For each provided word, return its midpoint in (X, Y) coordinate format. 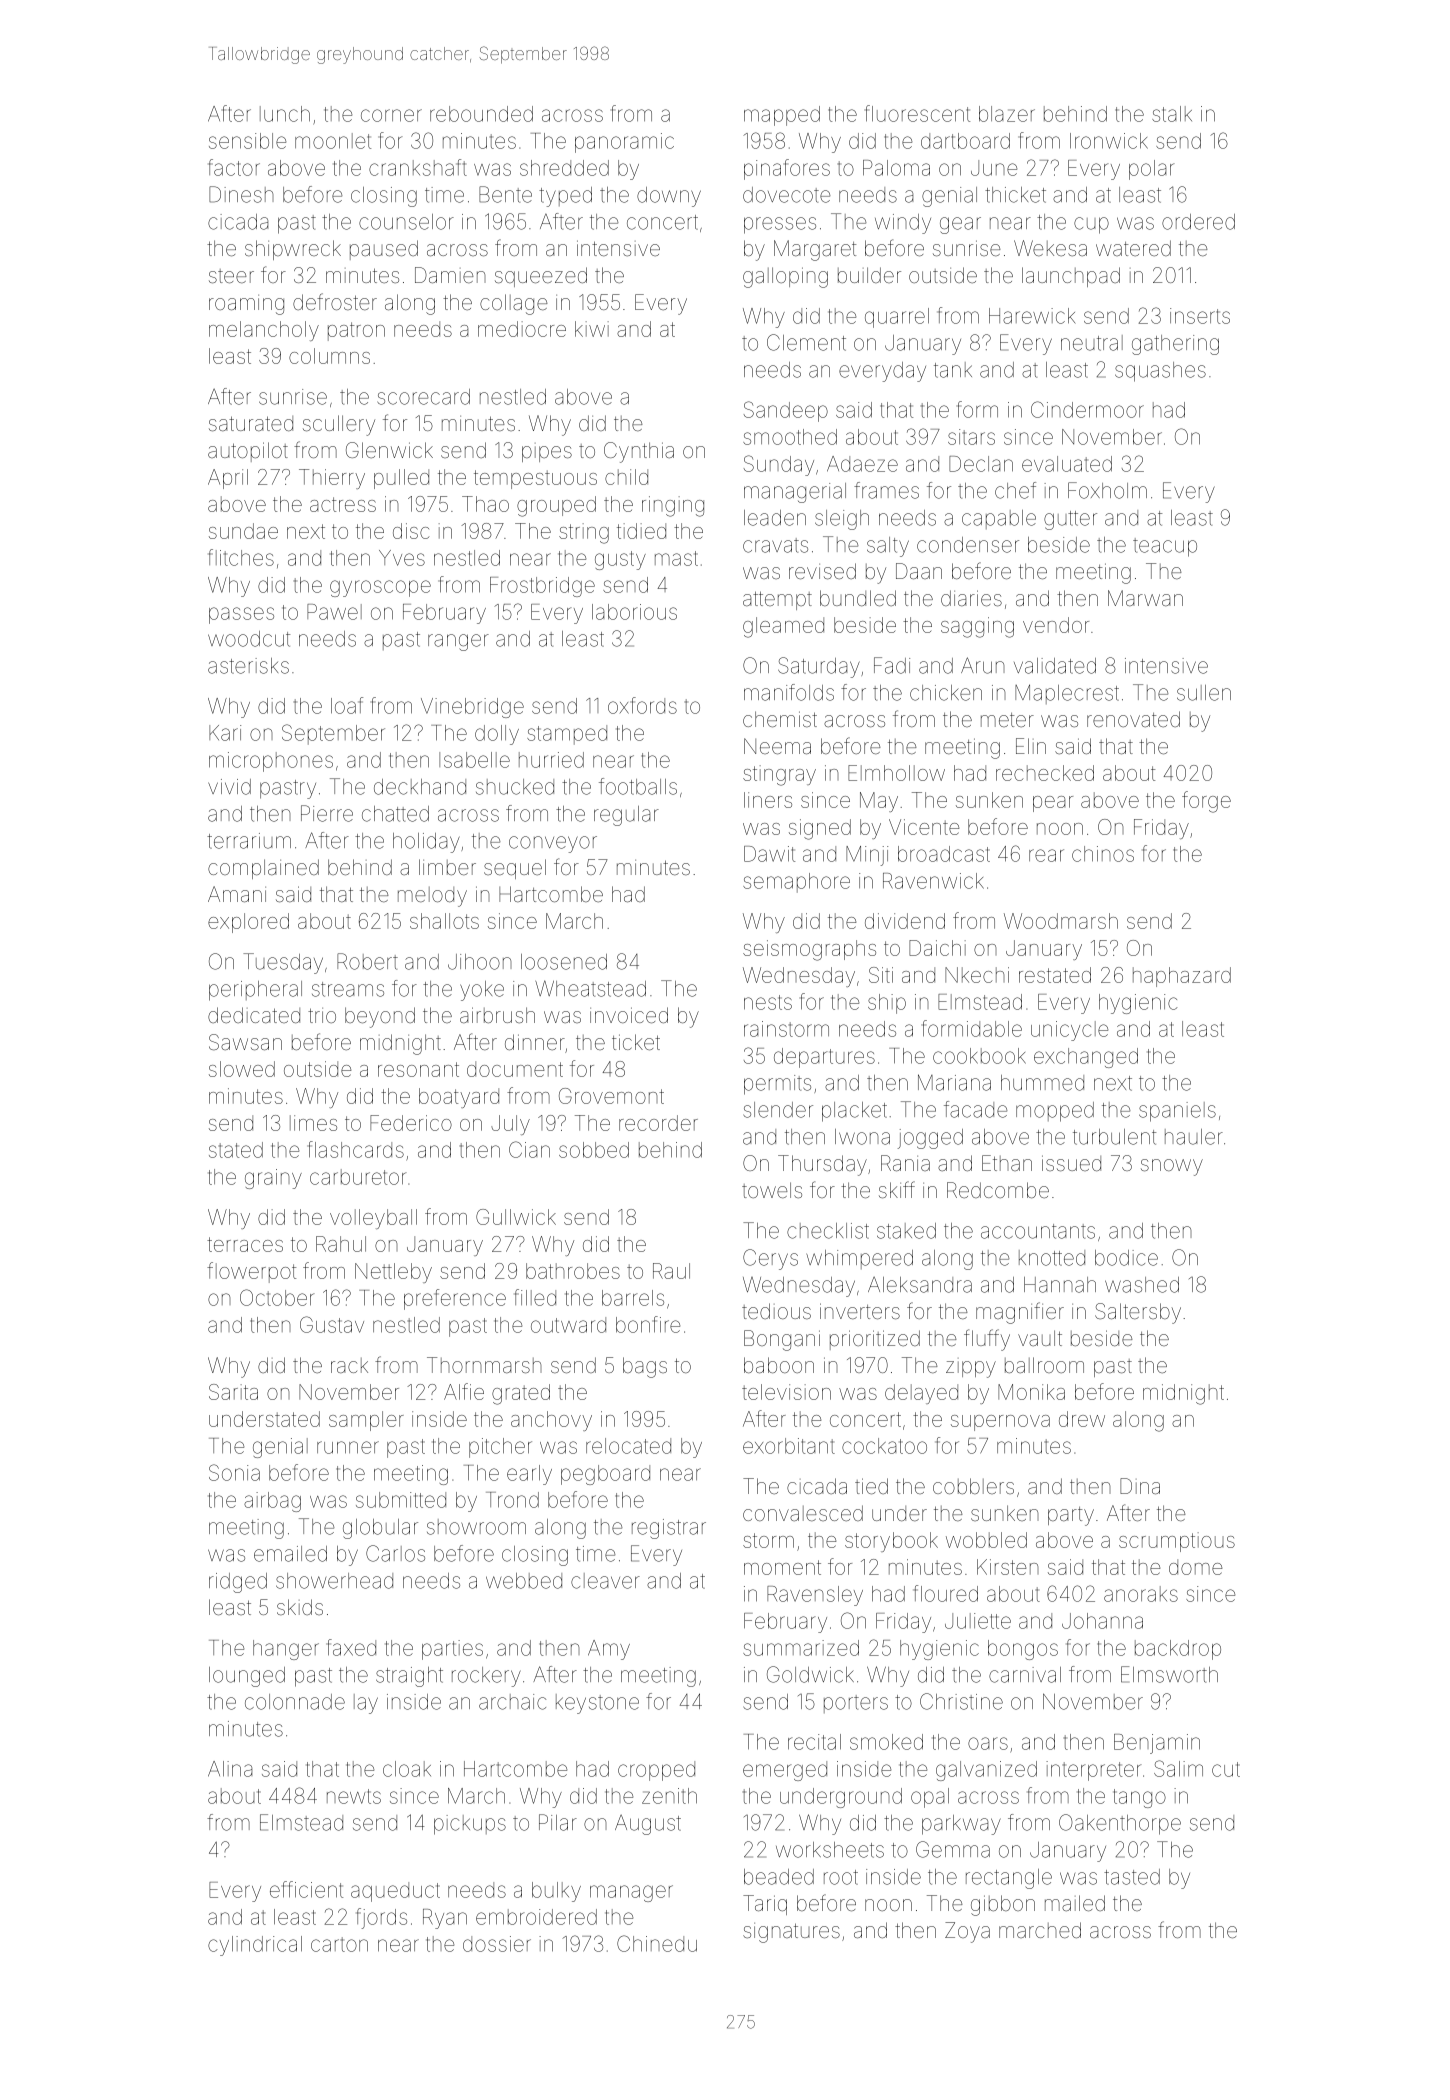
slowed (242, 1069)
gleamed (783, 627)
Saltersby (1138, 1313)
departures (824, 1058)
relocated (628, 1446)
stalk (1172, 114)
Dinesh (241, 194)
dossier (497, 1944)
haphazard (1182, 977)
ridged (238, 1583)
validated (1055, 666)
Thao (485, 504)
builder (869, 275)
